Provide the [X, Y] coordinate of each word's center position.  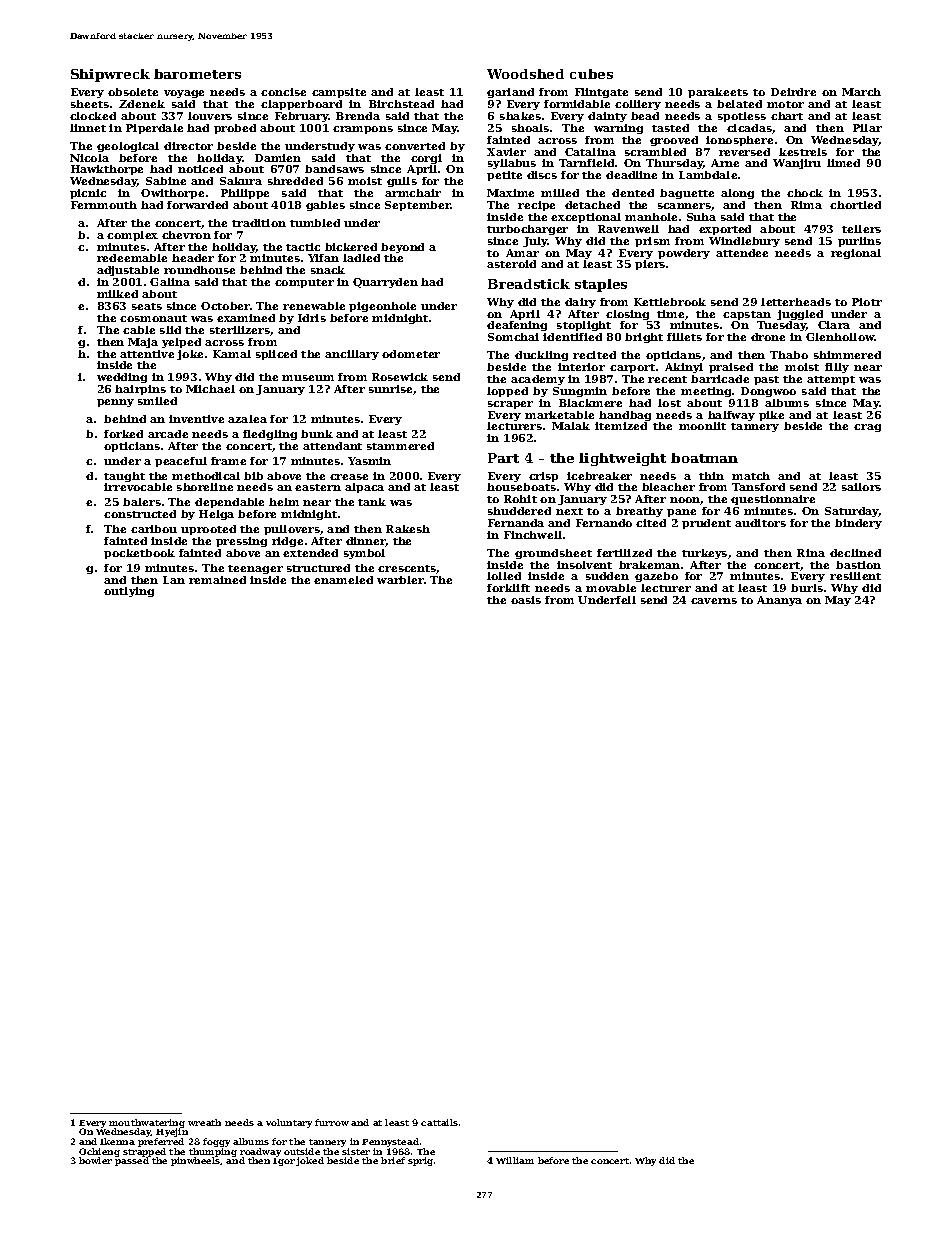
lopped [507, 392]
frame [228, 461]
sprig [420, 1161]
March [861, 92]
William [515, 1160]
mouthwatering [147, 1124]
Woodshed [525, 74]
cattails [439, 1122]
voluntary [289, 1123]
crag [867, 428]
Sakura [241, 181]
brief [393, 1160]
